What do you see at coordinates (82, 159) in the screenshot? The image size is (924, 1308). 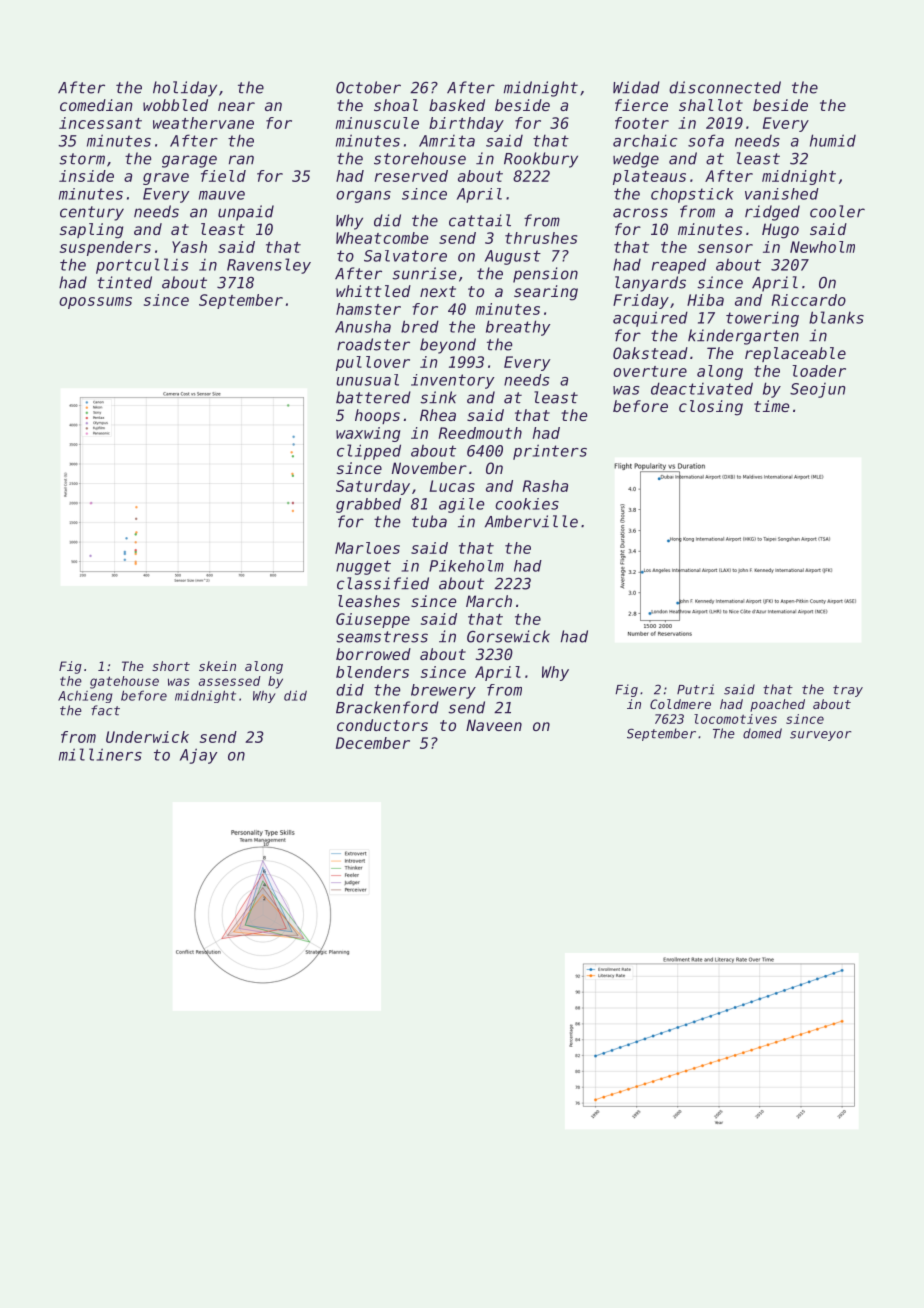 I see `storm` at bounding box center [82, 159].
